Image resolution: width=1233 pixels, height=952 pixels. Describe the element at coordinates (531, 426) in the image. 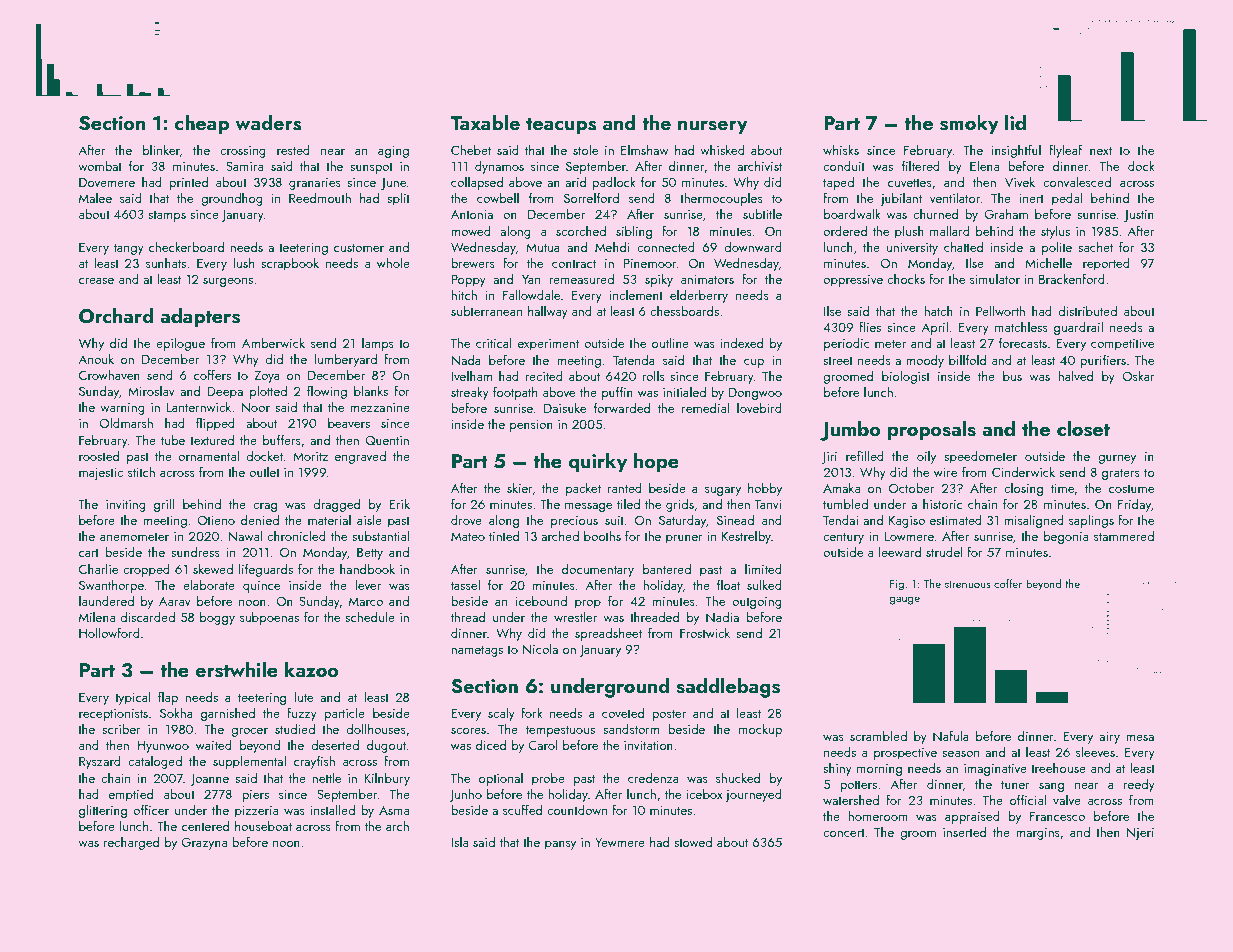

I see `pension` at that location.
